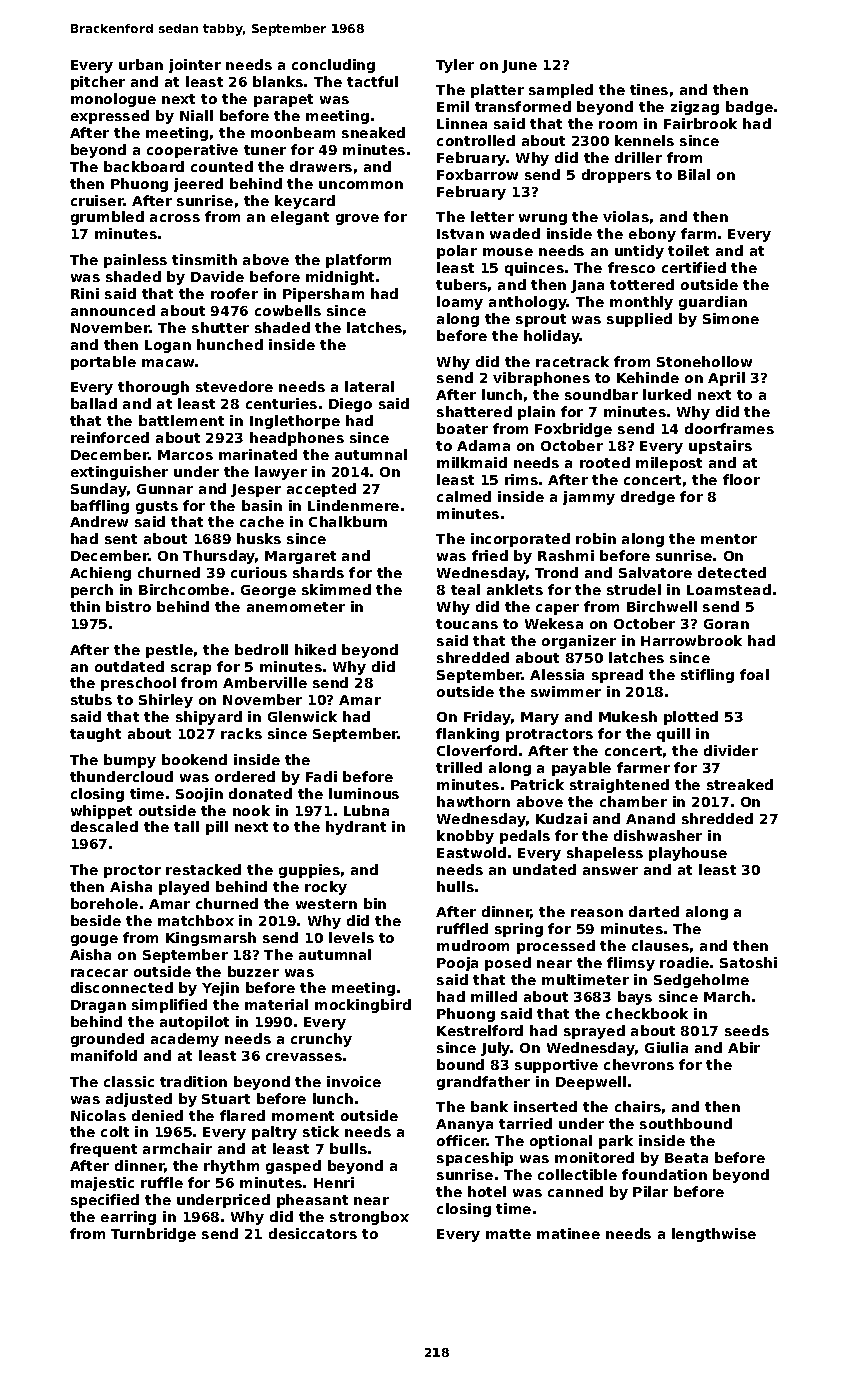  I want to click on driller, so click(638, 157).
